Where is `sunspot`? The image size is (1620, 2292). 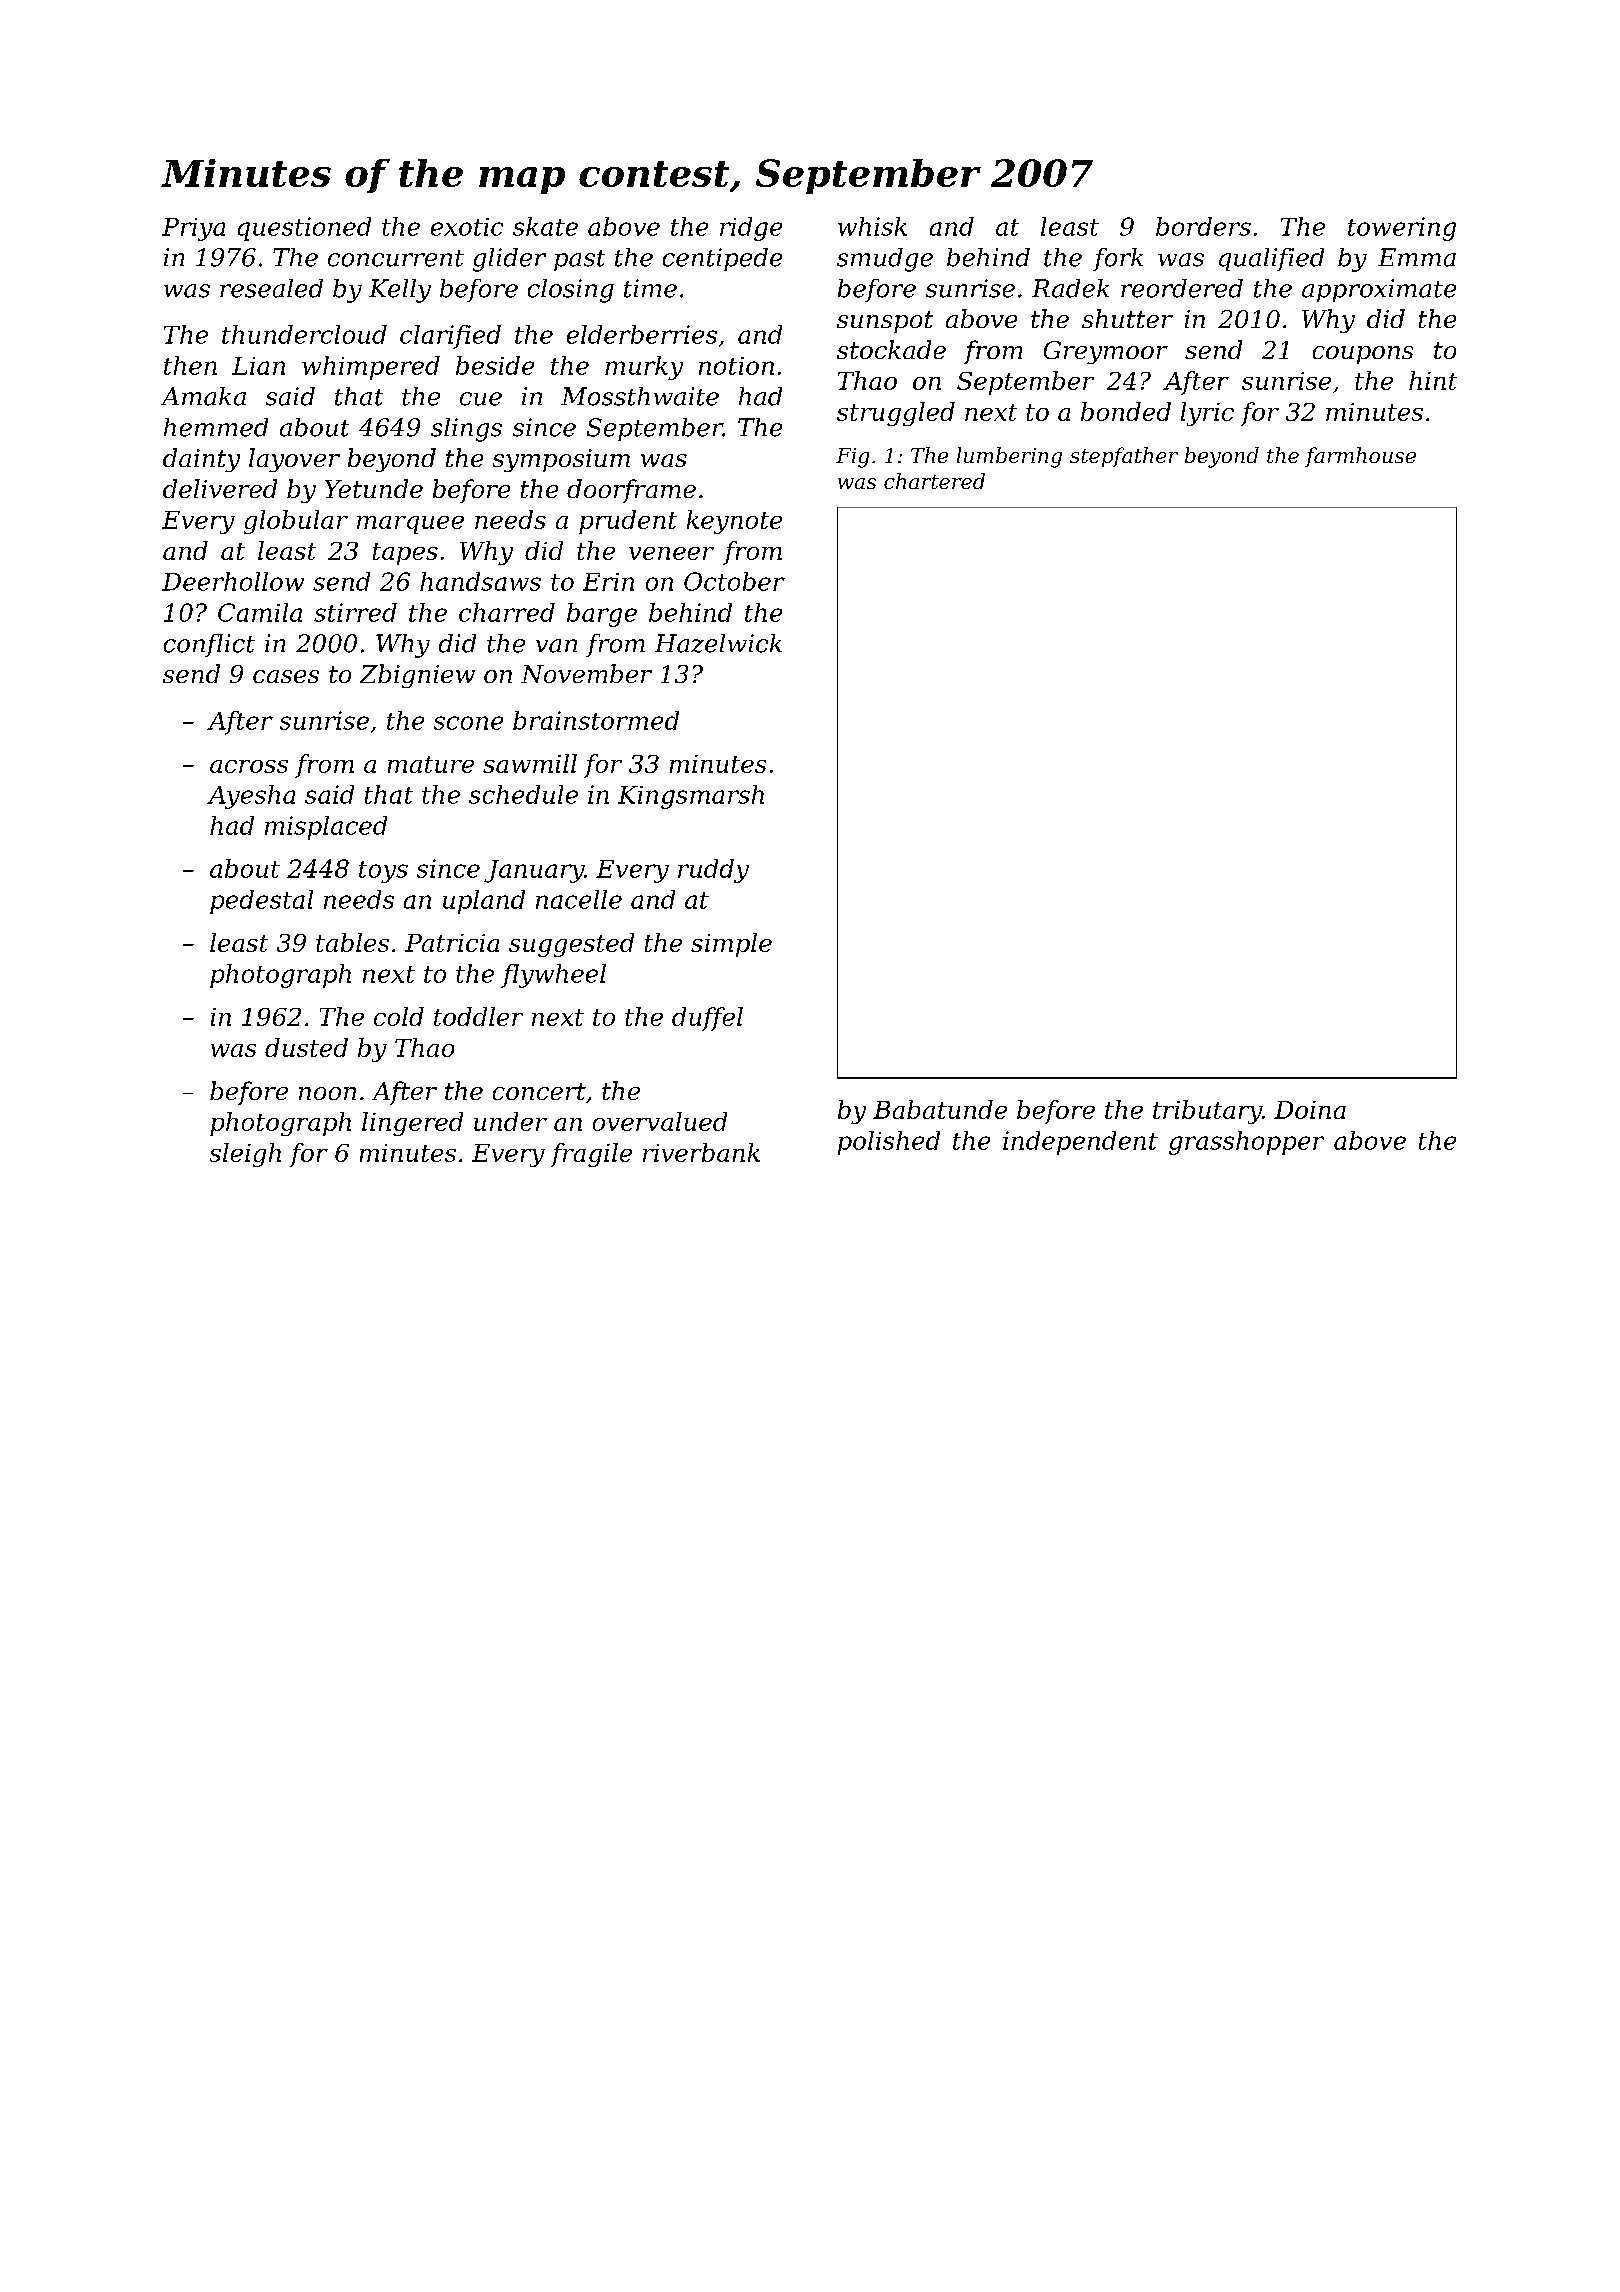
sunspot is located at coordinates (885, 322).
